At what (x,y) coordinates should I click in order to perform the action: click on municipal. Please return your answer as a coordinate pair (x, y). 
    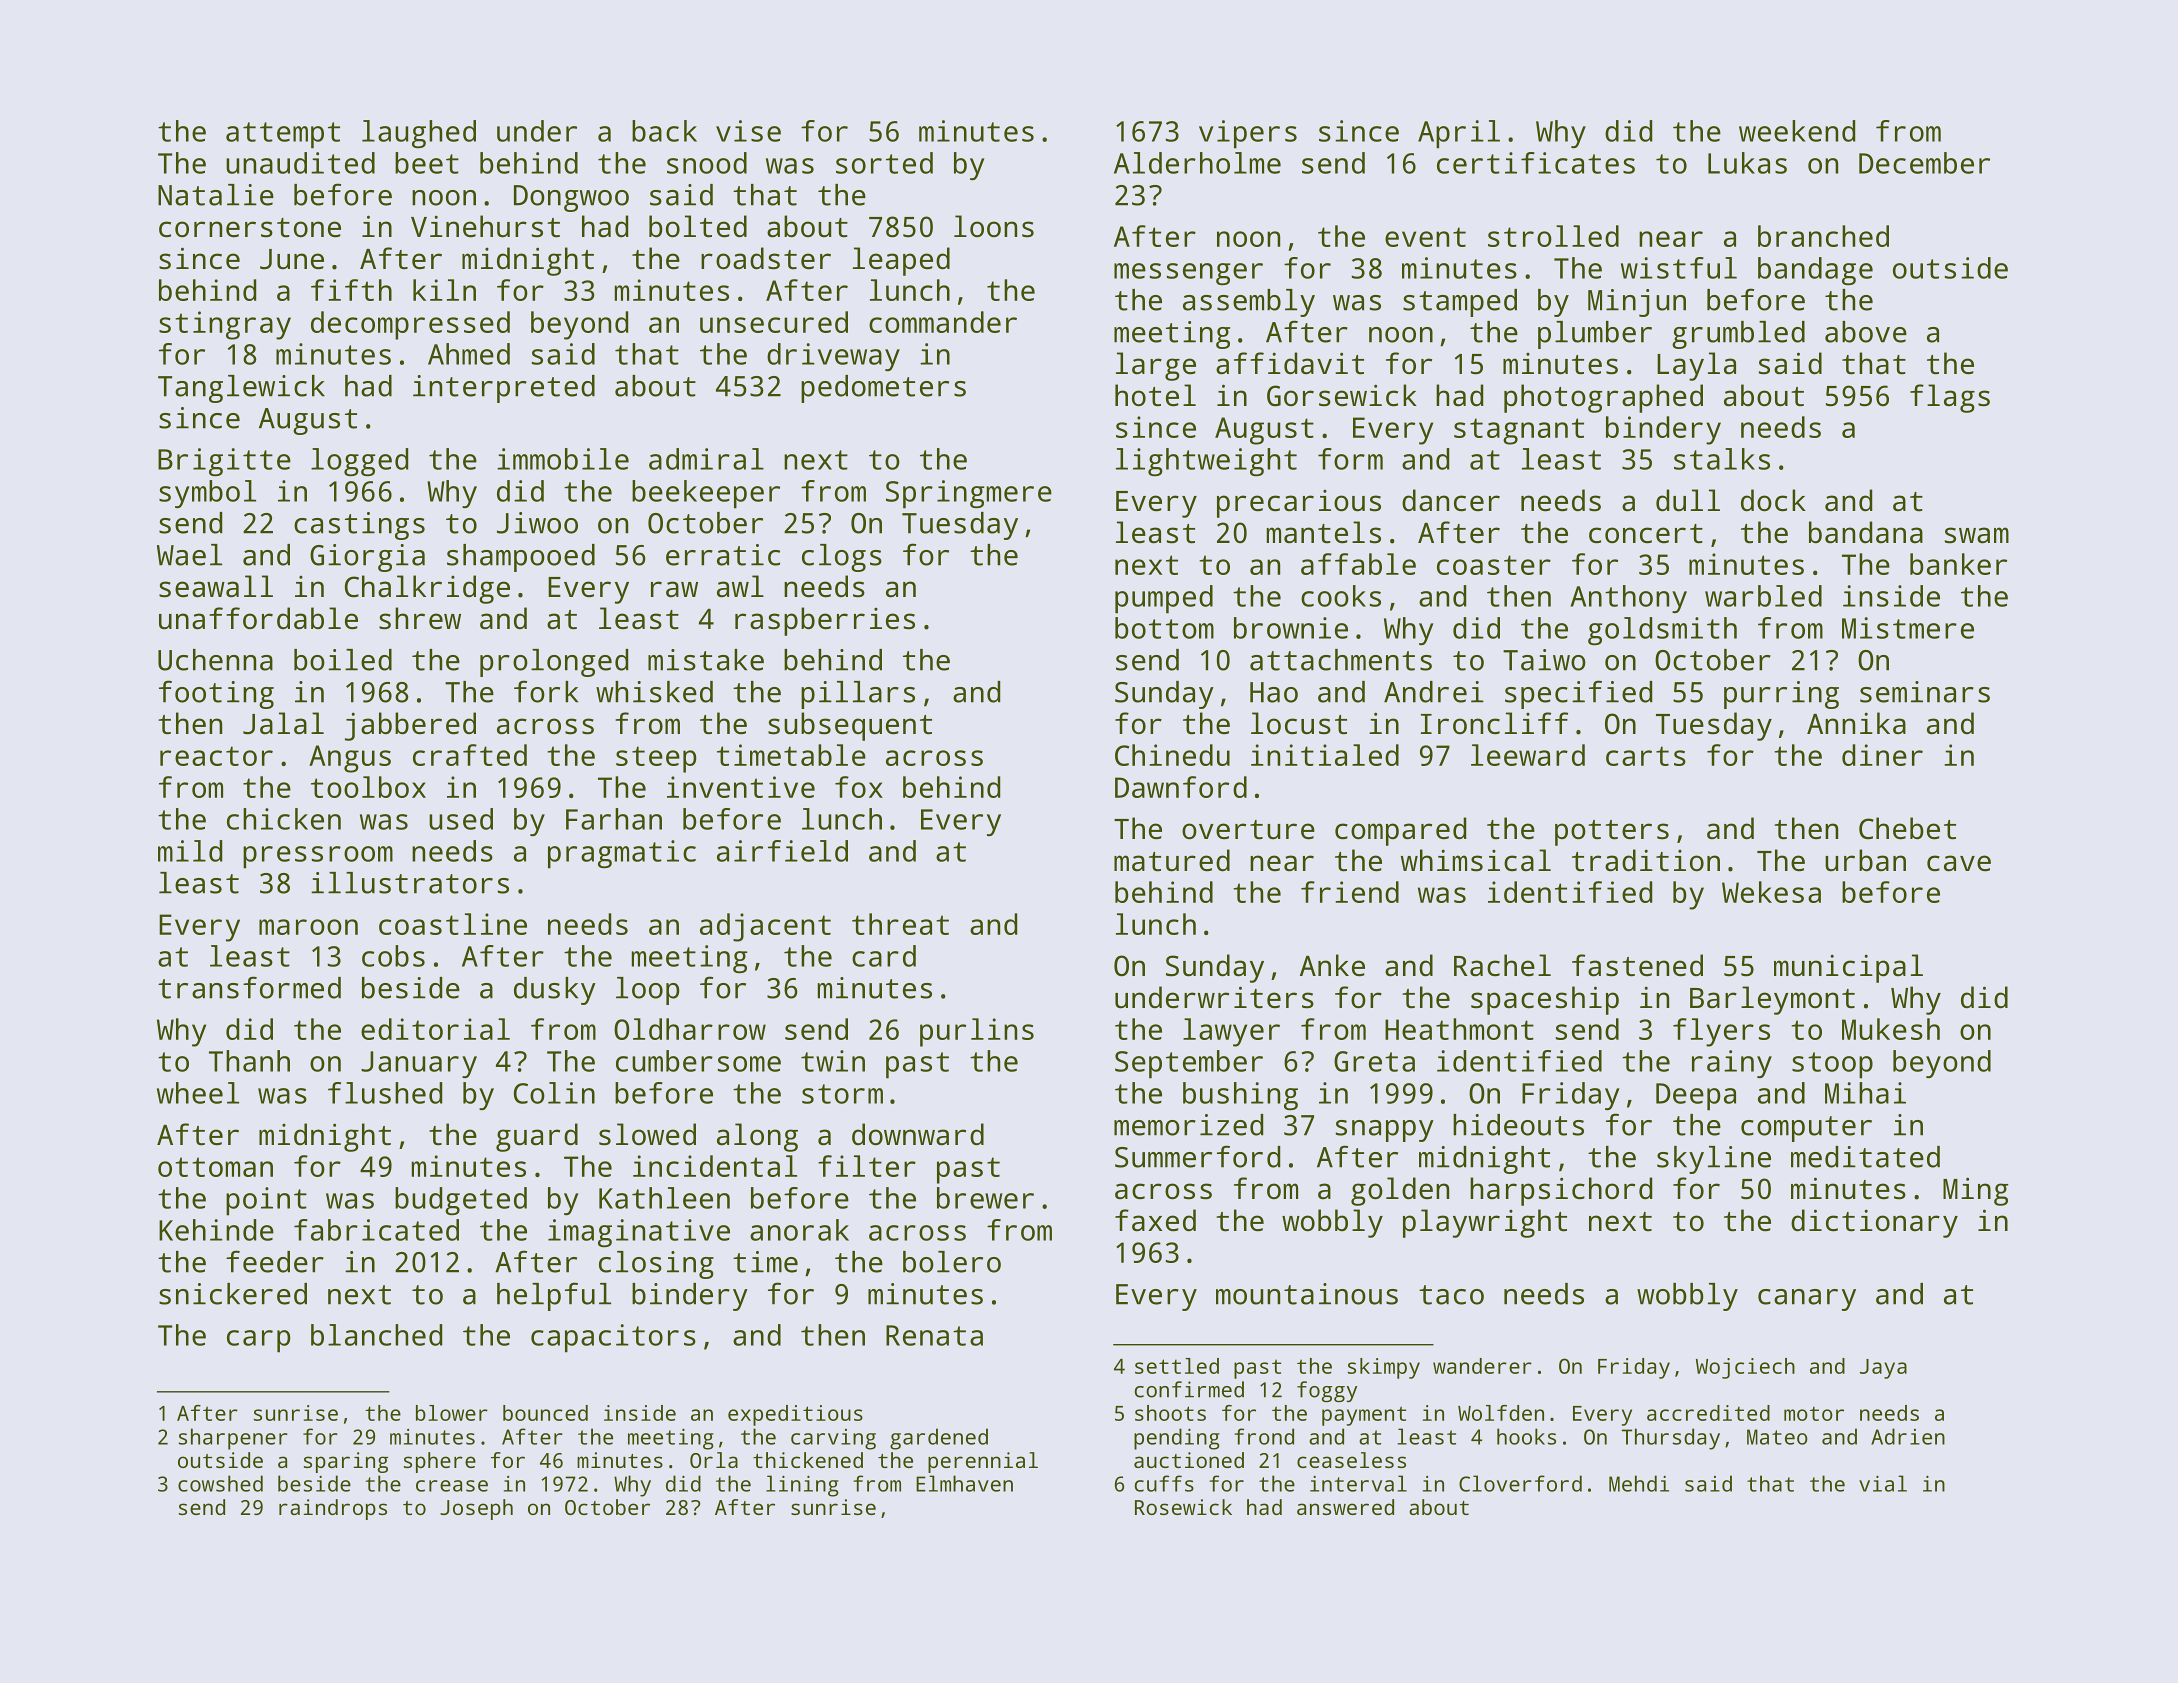
    Looking at the image, I should click on (1848, 968).
